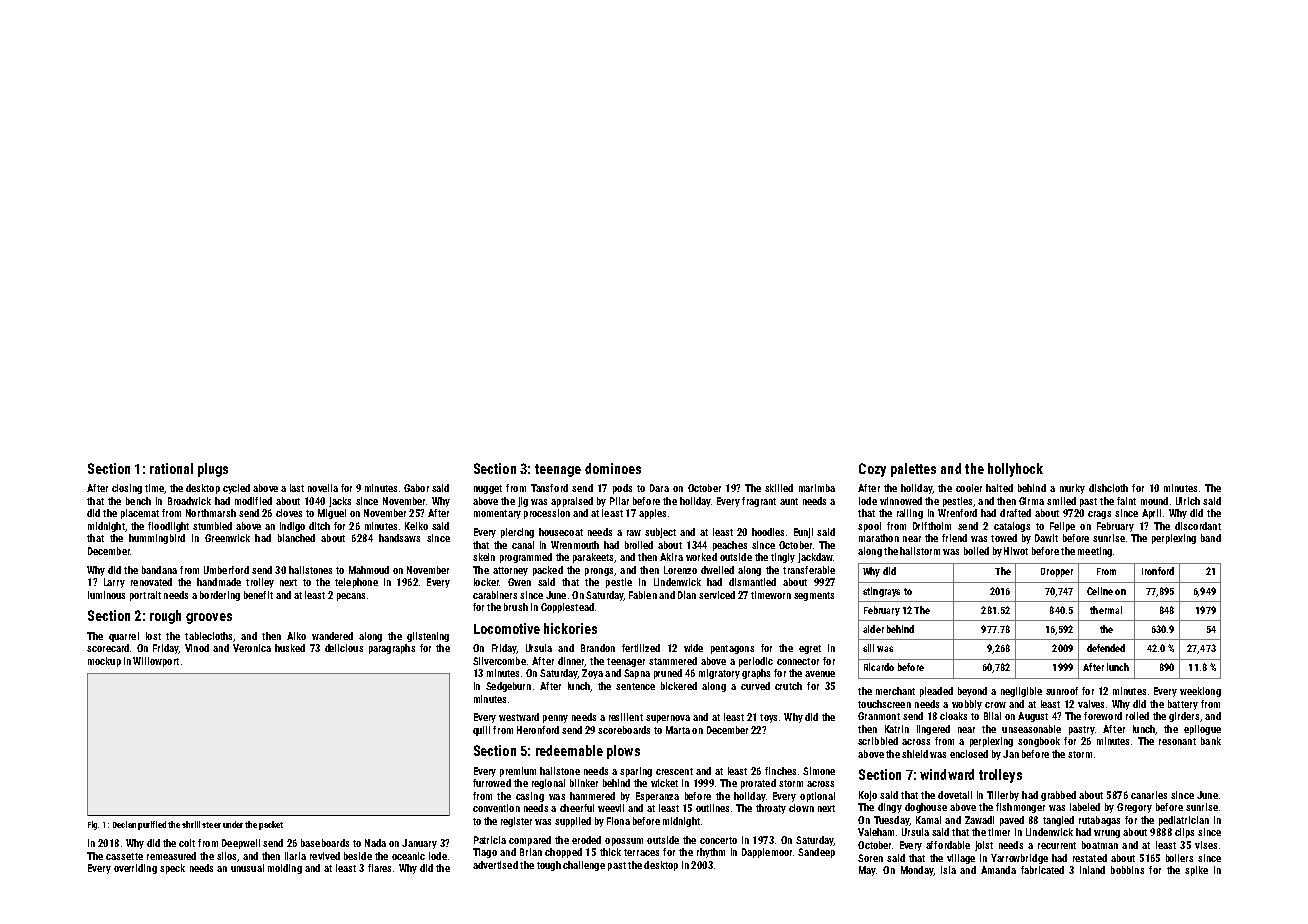  Describe the element at coordinates (1062, 691) in the screenshot. I see `sunroof` at that location.
